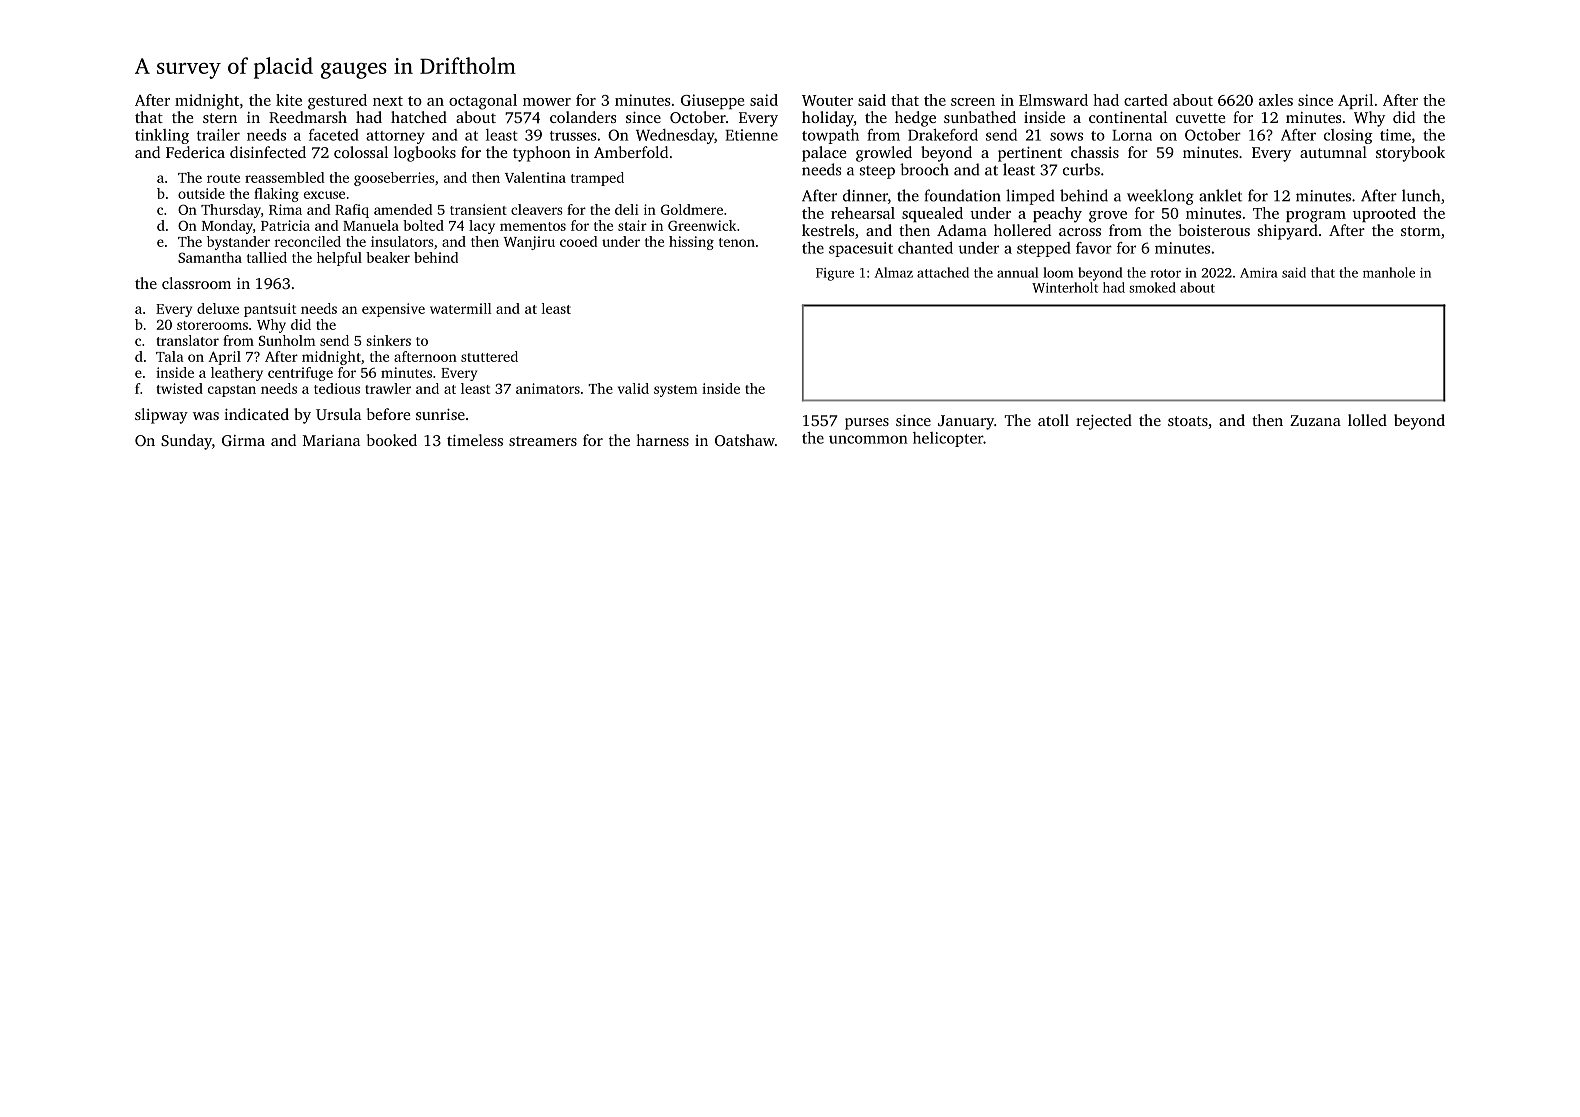 The width and height of the page is (1580, 1117). Describe the element at coordinates (547, 102) in the page. I see `mower` at that location.
